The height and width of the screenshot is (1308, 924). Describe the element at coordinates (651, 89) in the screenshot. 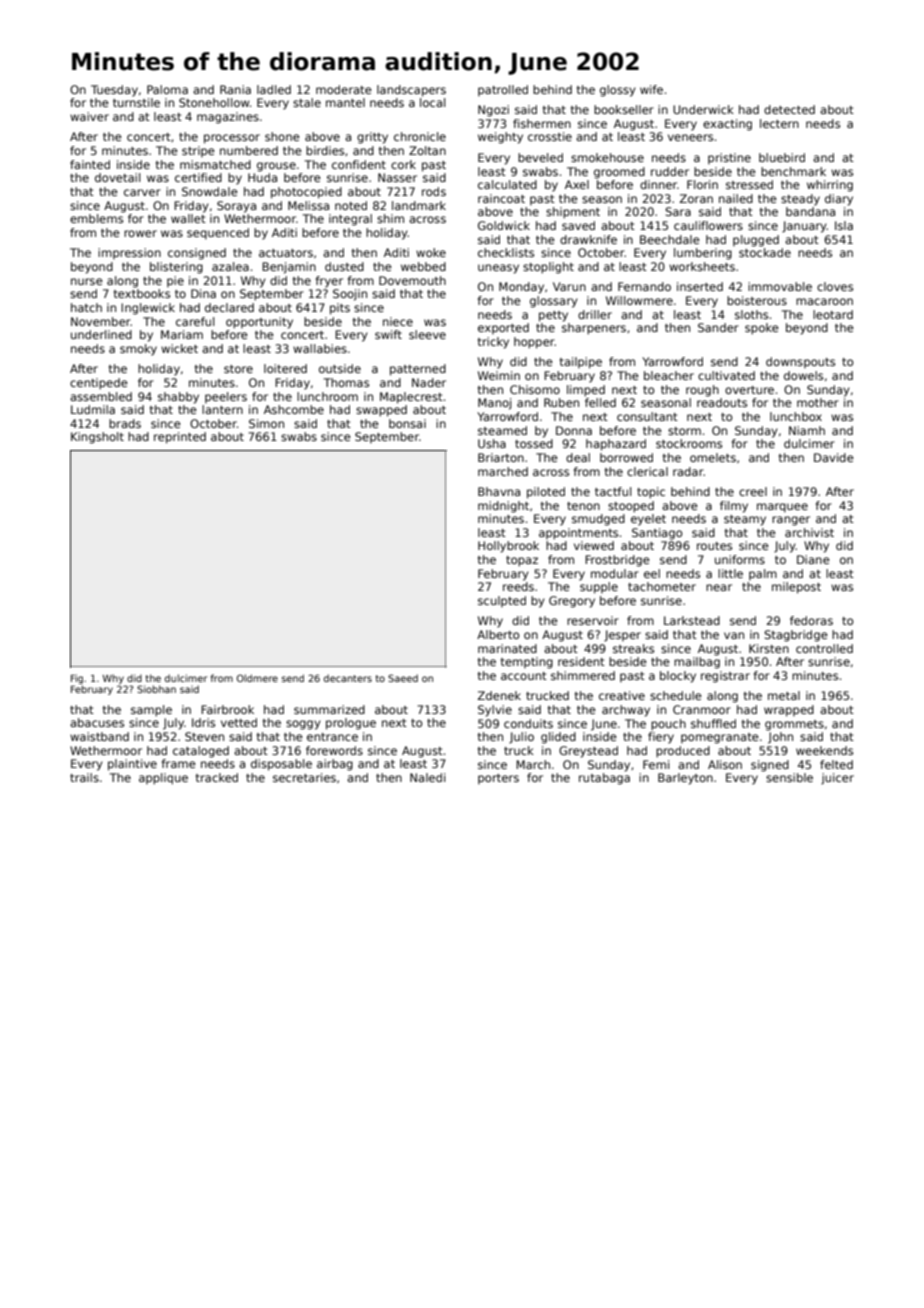

I see `wife` at that location.
